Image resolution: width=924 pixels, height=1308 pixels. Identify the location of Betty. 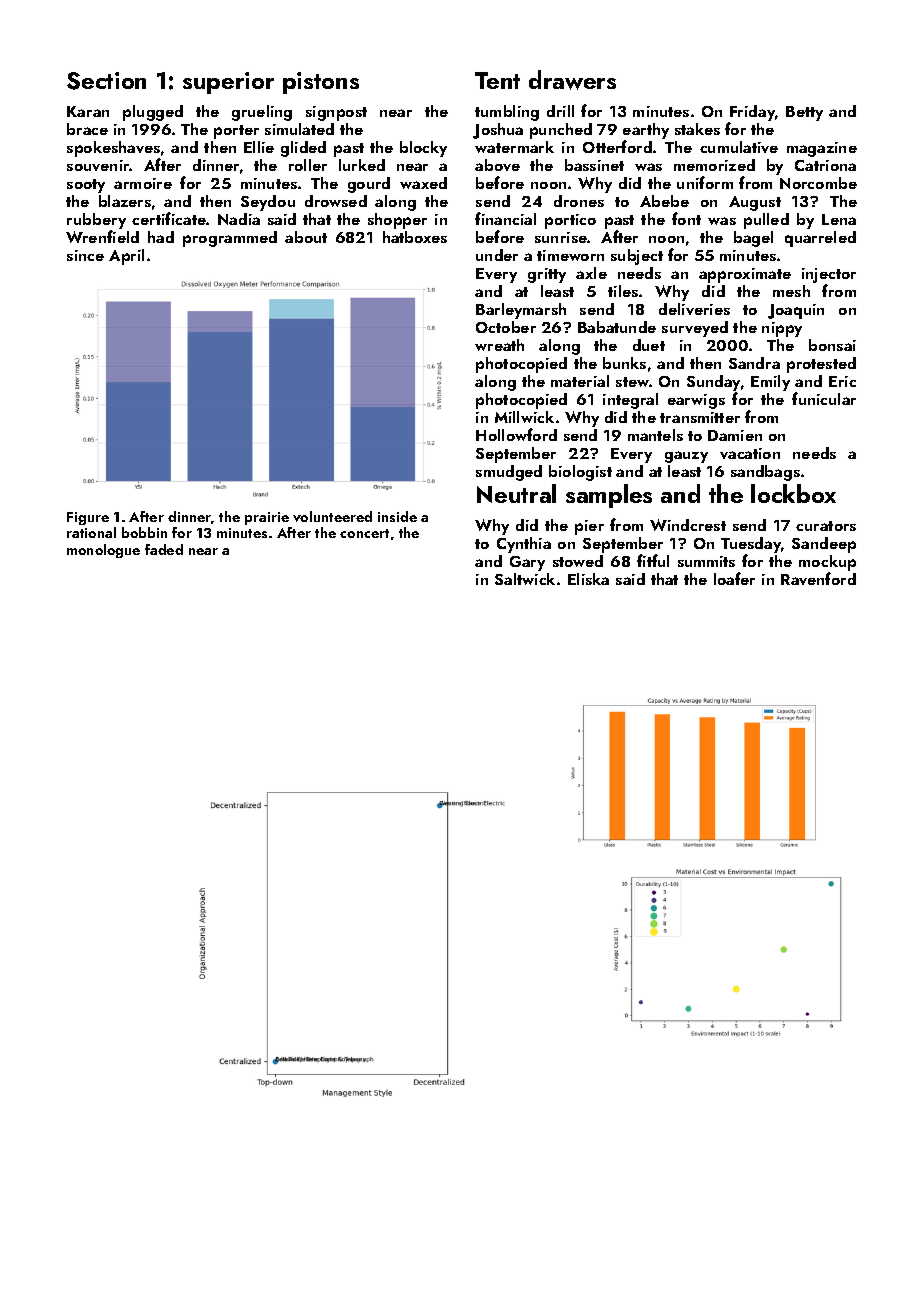
(804, 113).
